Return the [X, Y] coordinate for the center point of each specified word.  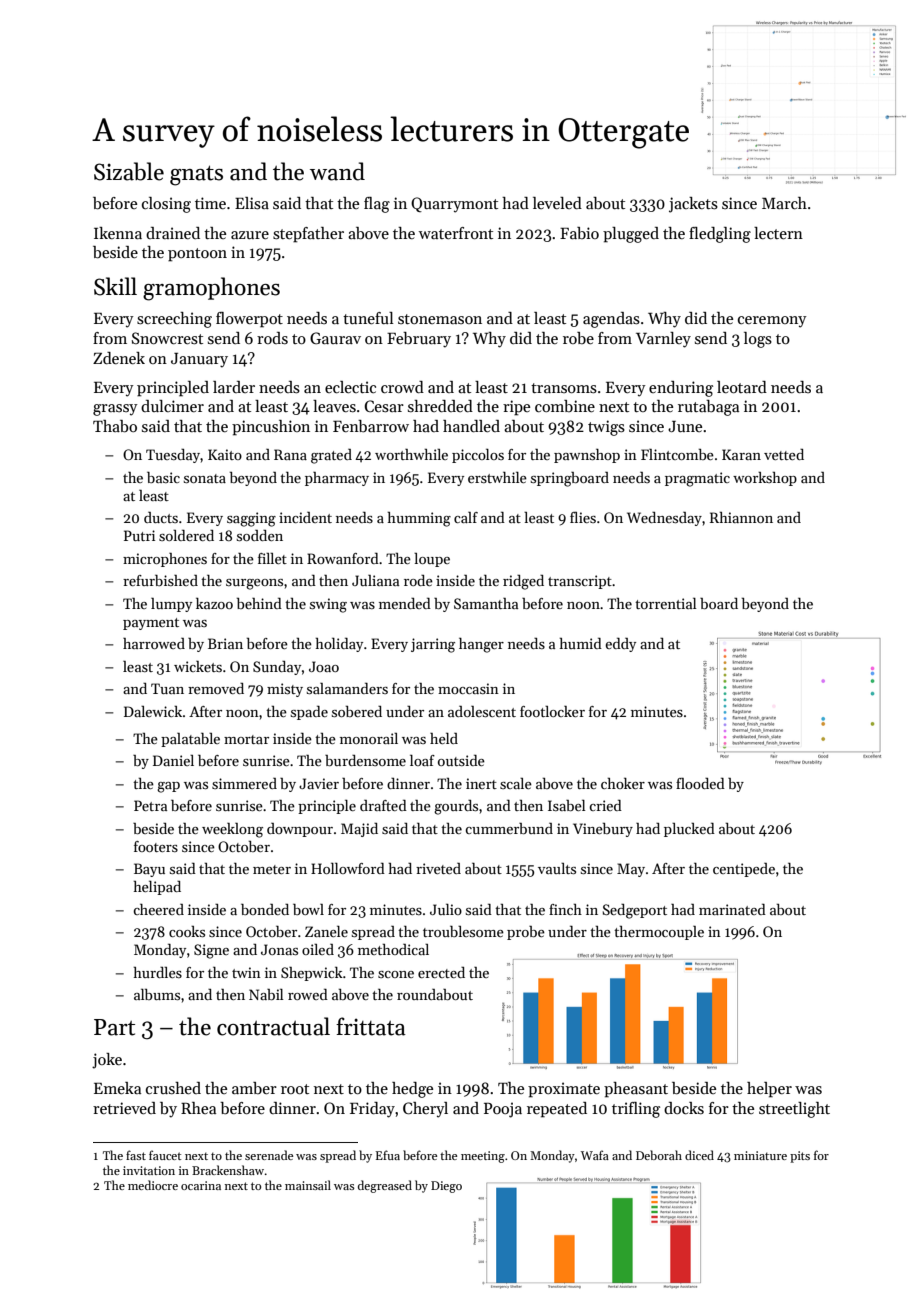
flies [583, 517]
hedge [412, 1090]
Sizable [129, 171]
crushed [173, 1088]
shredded [440, 406]
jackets [693, 205]
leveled [557, 203]
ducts [161, 517]
